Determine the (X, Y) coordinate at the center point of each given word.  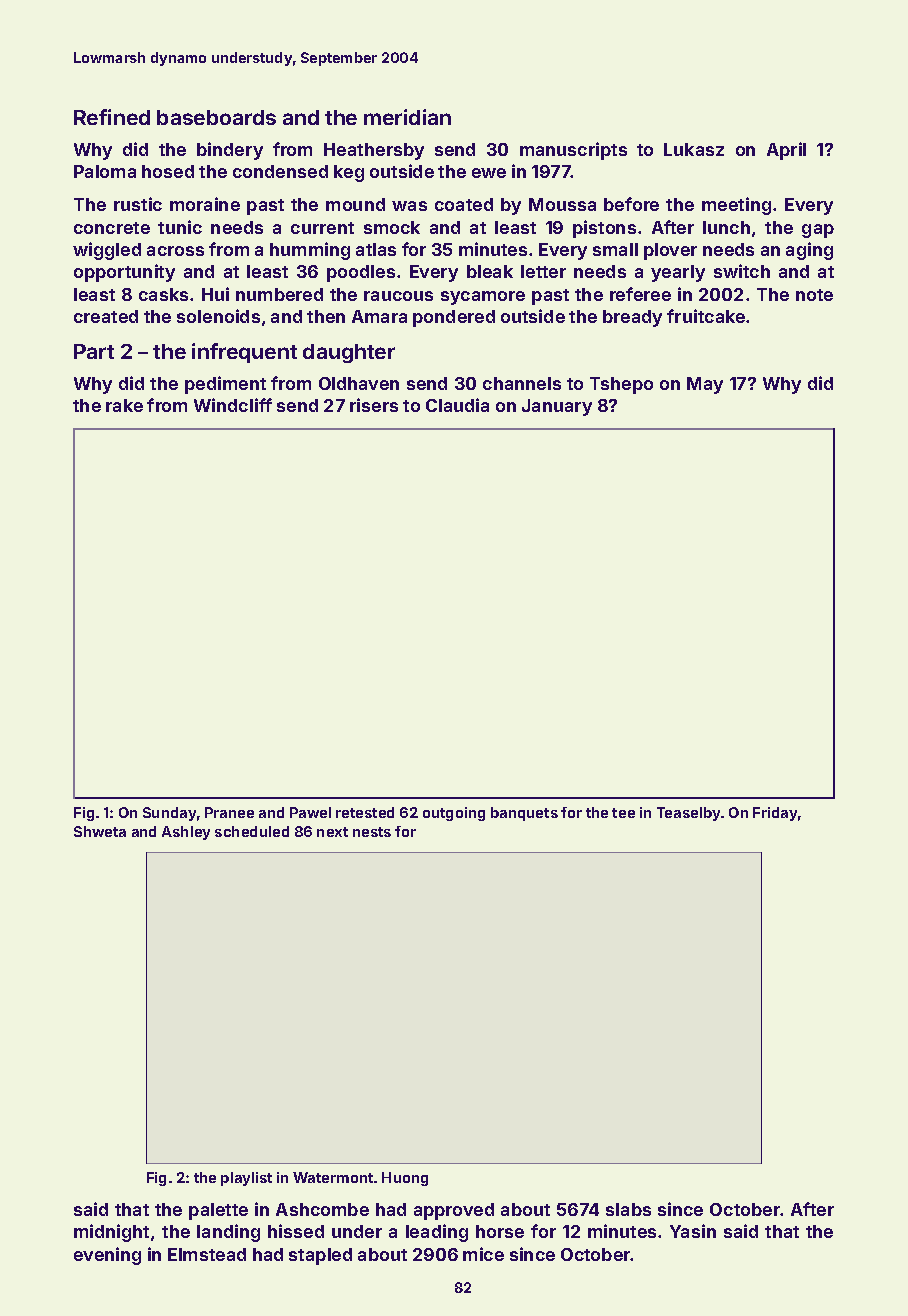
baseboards (216, 117)
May (705, 385)
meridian (407, 117)
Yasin (693, 1231)
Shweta (100, 831)
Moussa (562, 204)
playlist (246, 1179)
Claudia (457, 405)
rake (124, 405)
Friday (775, 814)
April (786, 151)
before (631, 204)
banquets (524, 814)
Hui (215, 294)
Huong (405, 1179)
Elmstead (207, 1254)
